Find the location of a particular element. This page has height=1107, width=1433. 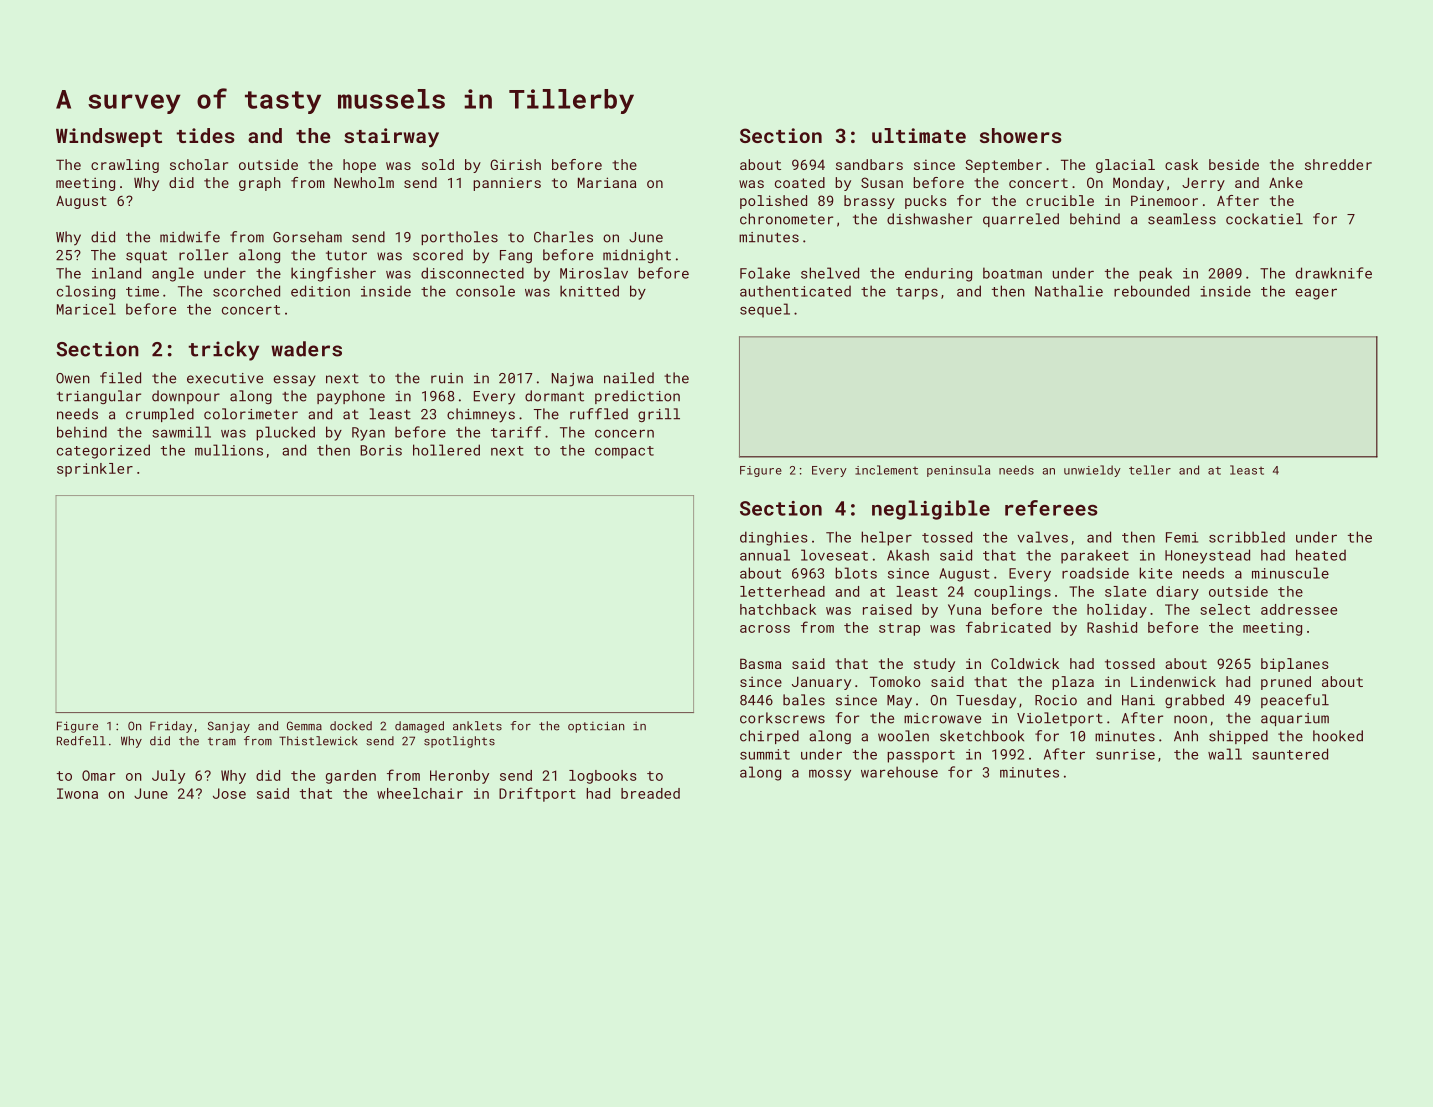

shredder is located at coordinates (1338, 164).
